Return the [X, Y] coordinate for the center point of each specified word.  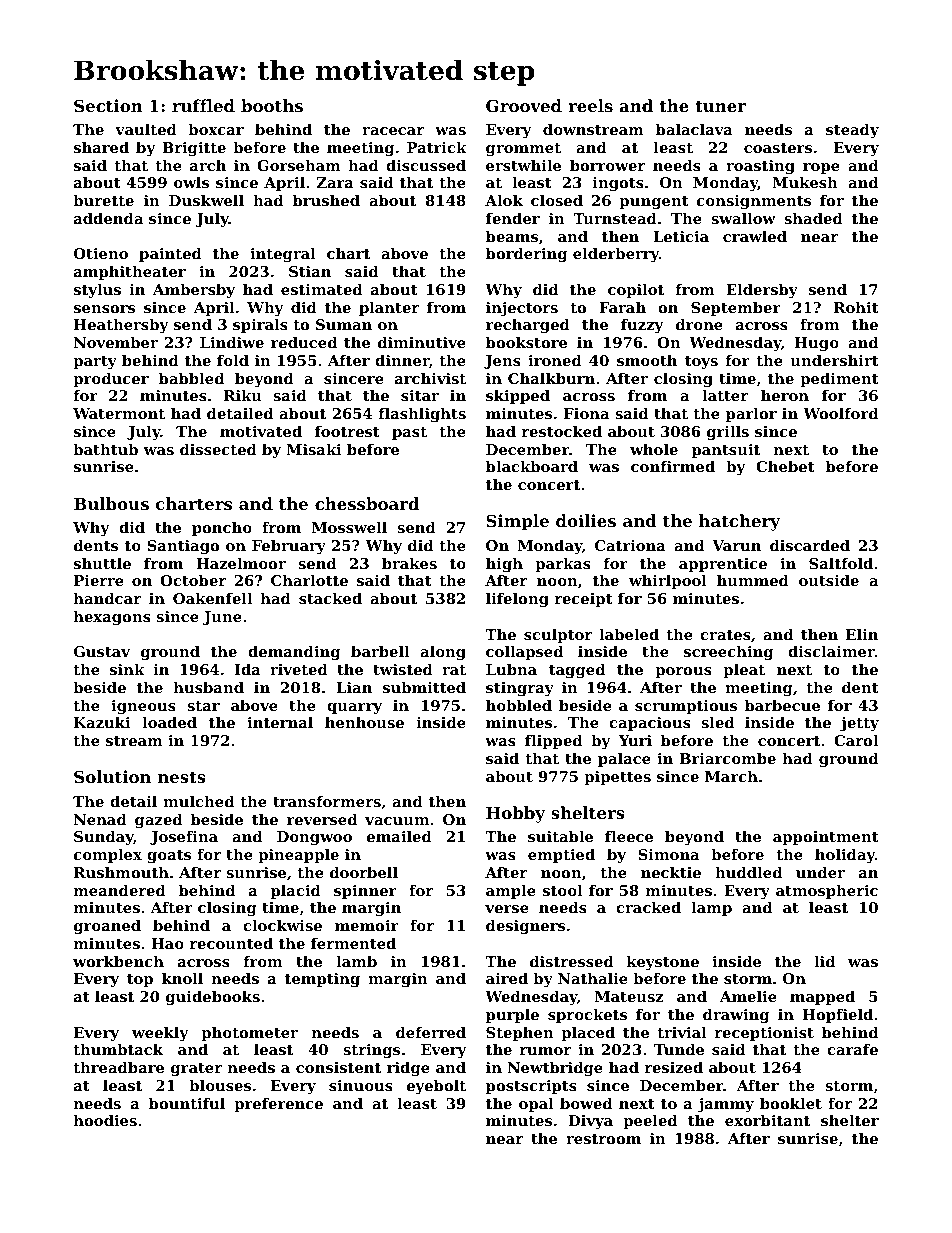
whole [654, 449]
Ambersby [194, 291]
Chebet [785, 466]
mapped [822, 998]
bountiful [187, 1103]
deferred [431, 1032]
